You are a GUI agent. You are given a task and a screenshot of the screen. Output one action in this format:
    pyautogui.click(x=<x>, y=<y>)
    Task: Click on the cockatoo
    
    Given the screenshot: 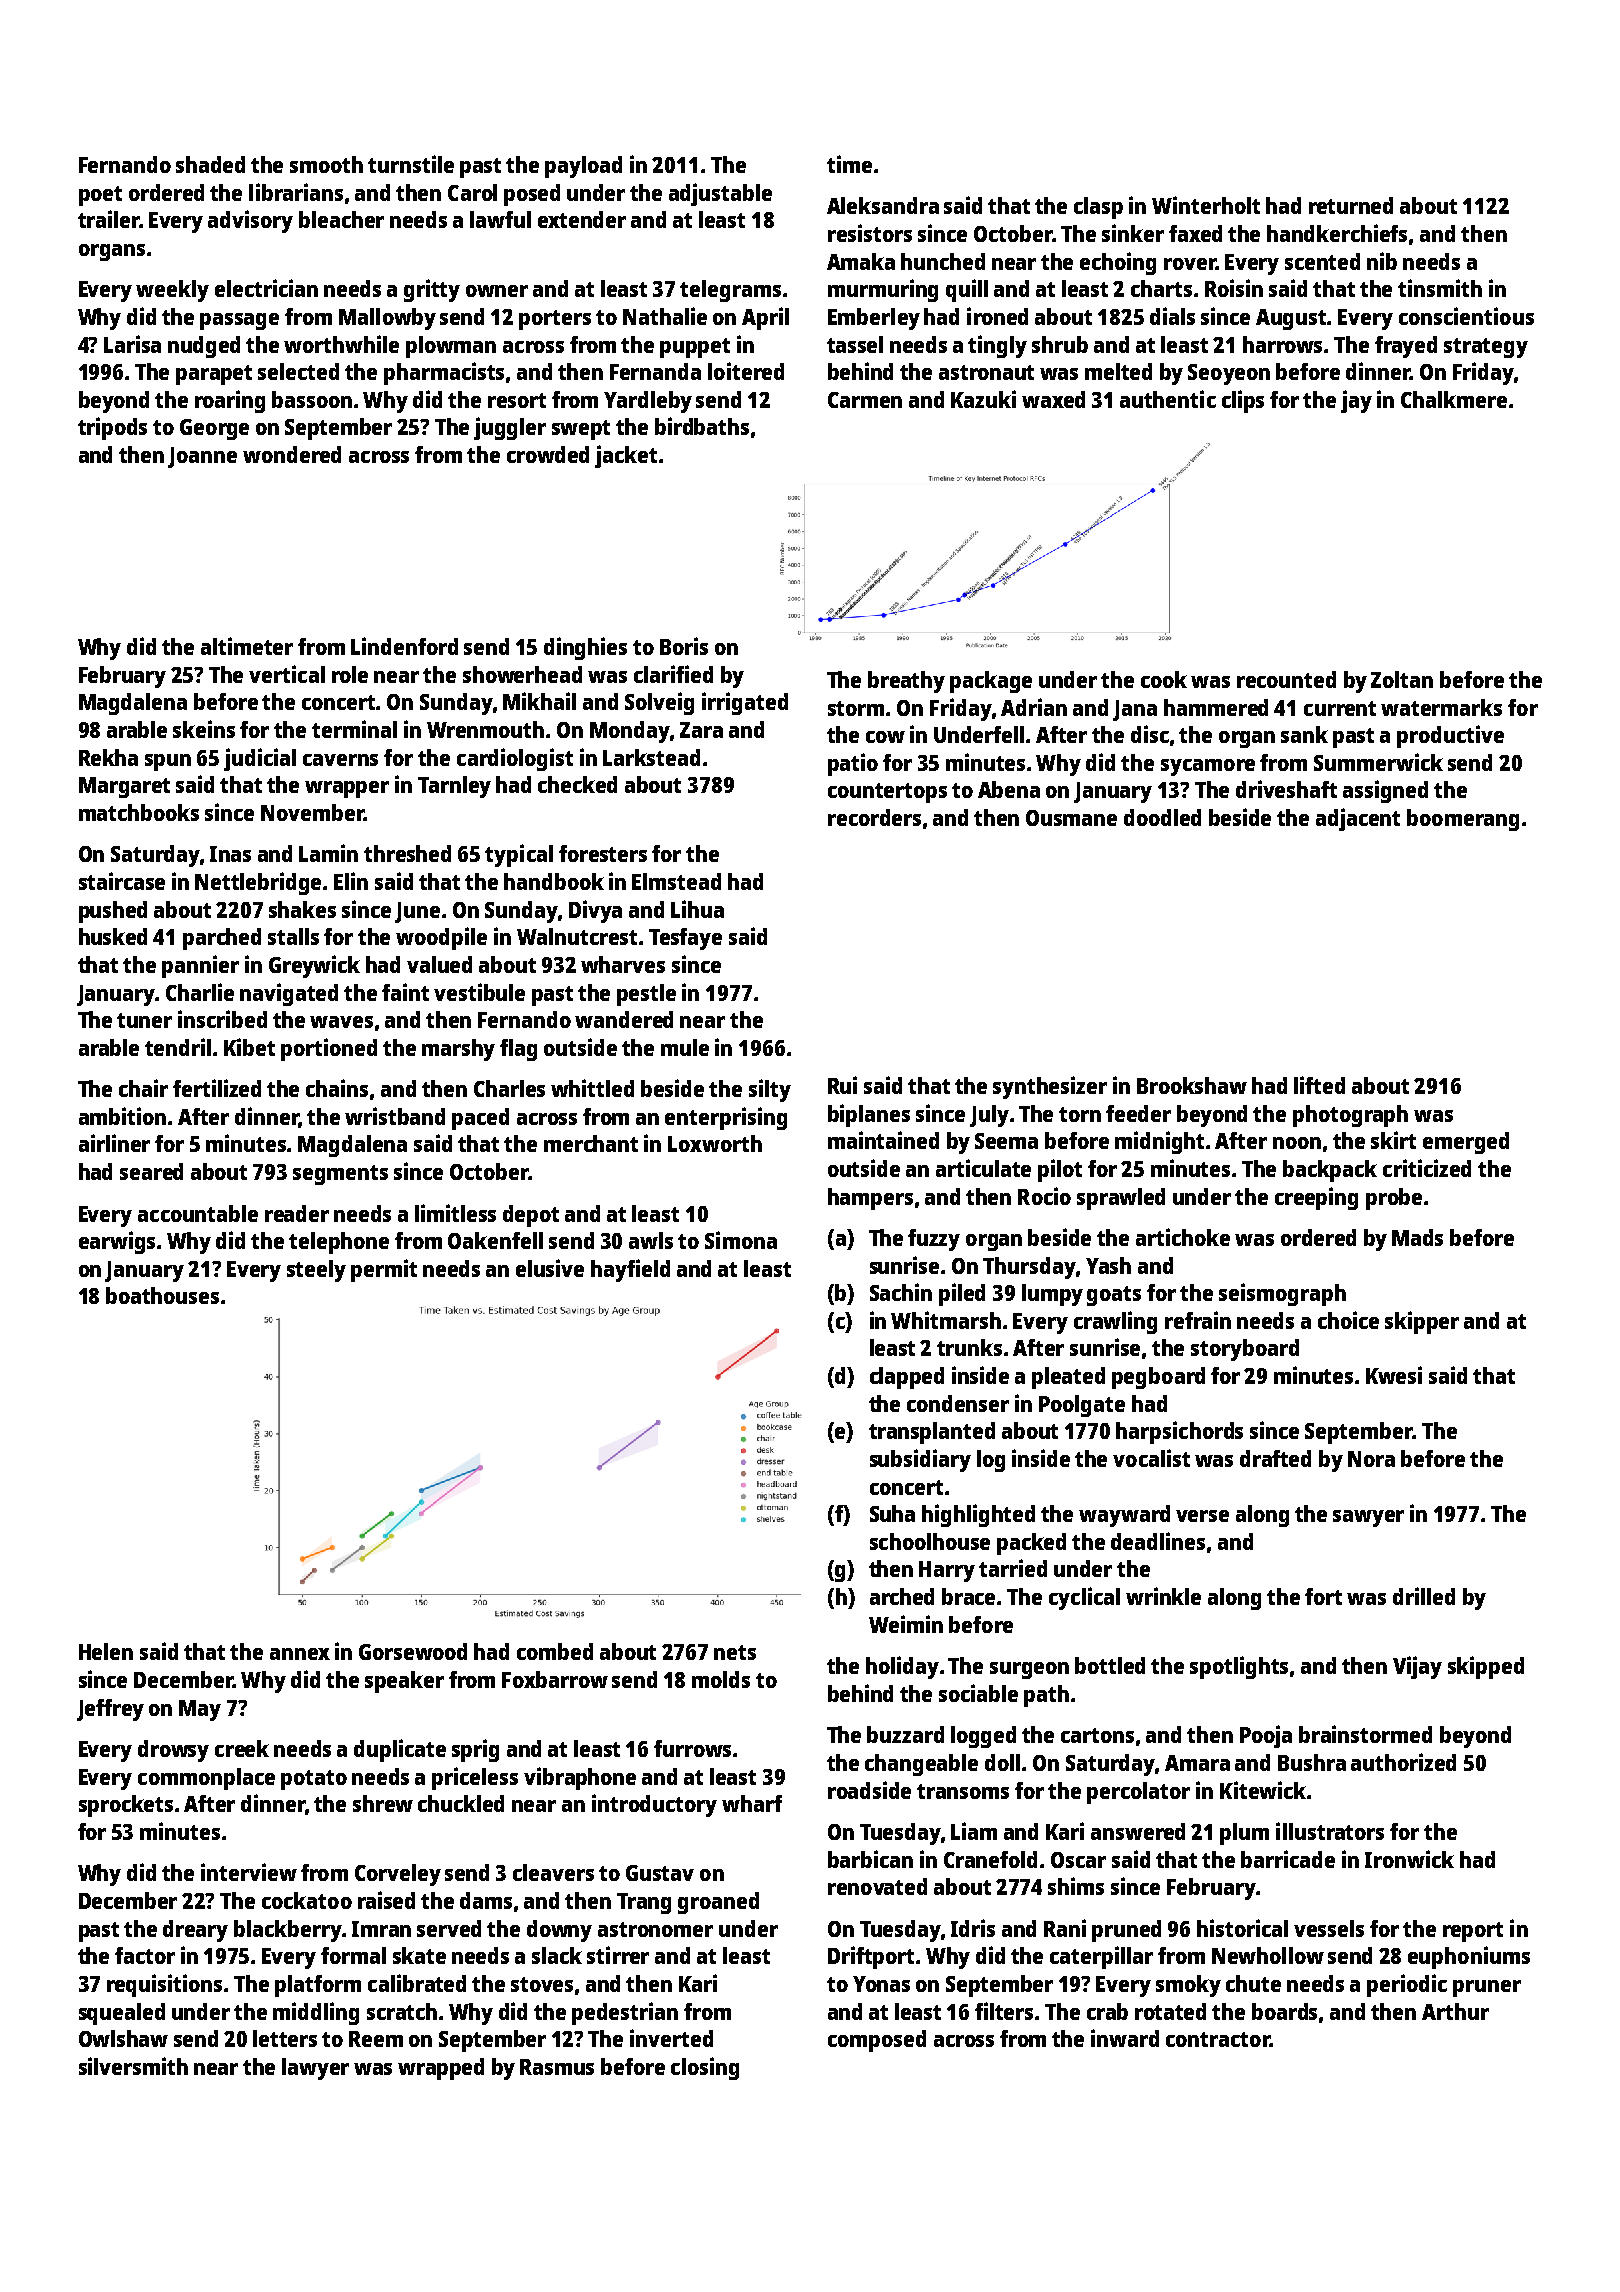 What is the action you would take?
    pyautogui.click(x=307, y=1900)
